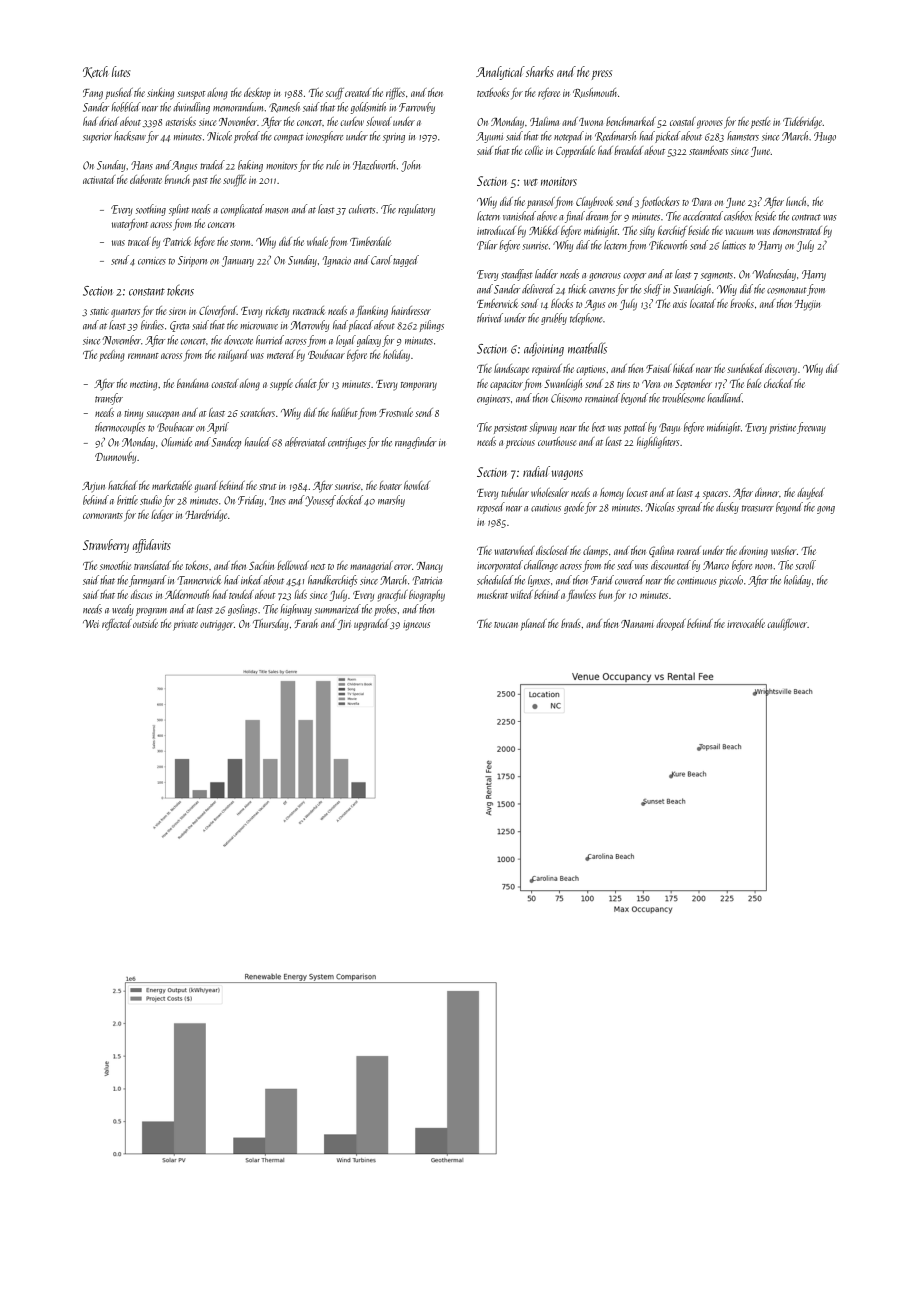 The image size is (924, 1308). I want to click on Pilar, so click(487, 245).
